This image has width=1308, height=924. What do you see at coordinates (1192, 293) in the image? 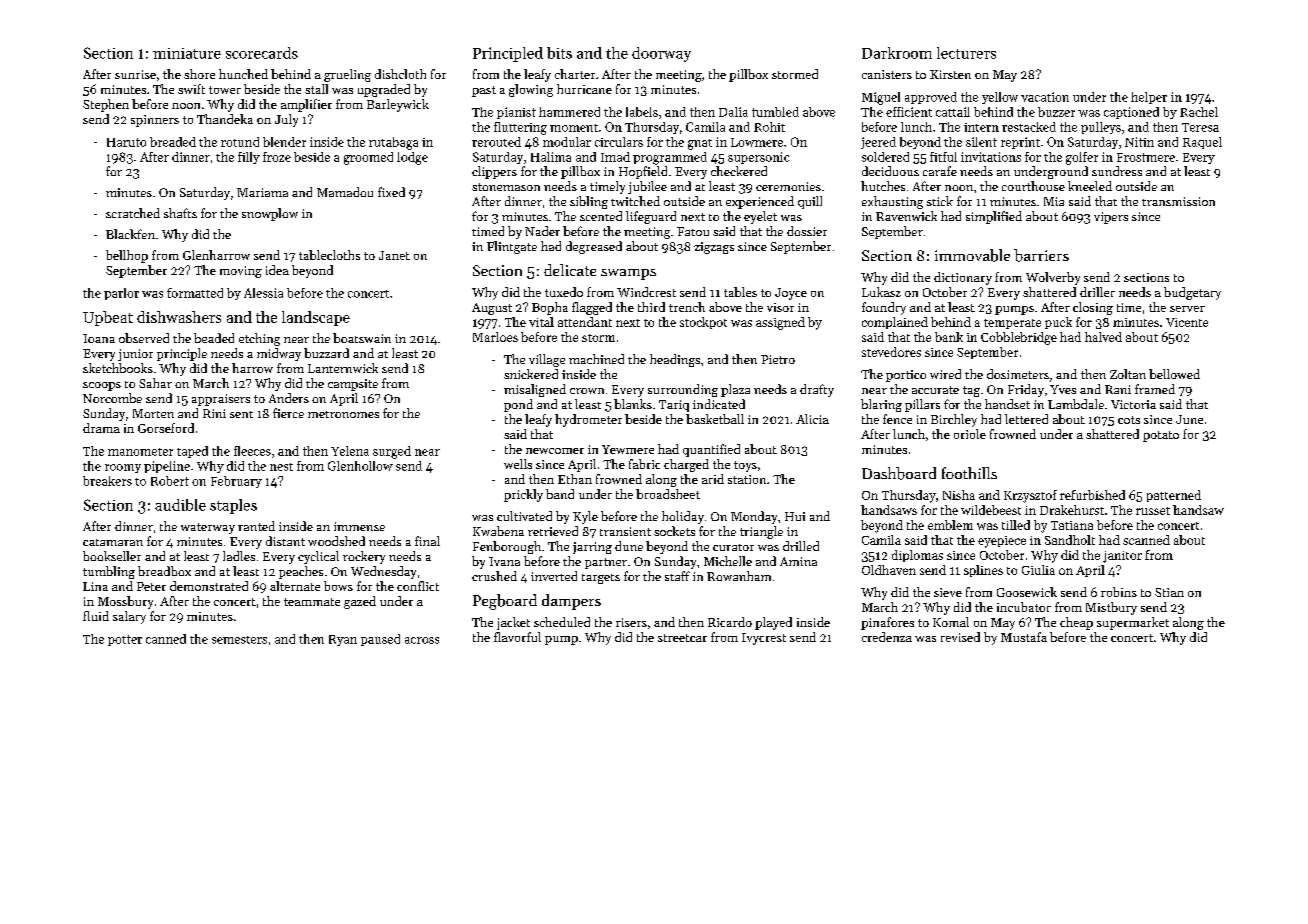
I see `budgetary` at bounding box center [1192, 293].
